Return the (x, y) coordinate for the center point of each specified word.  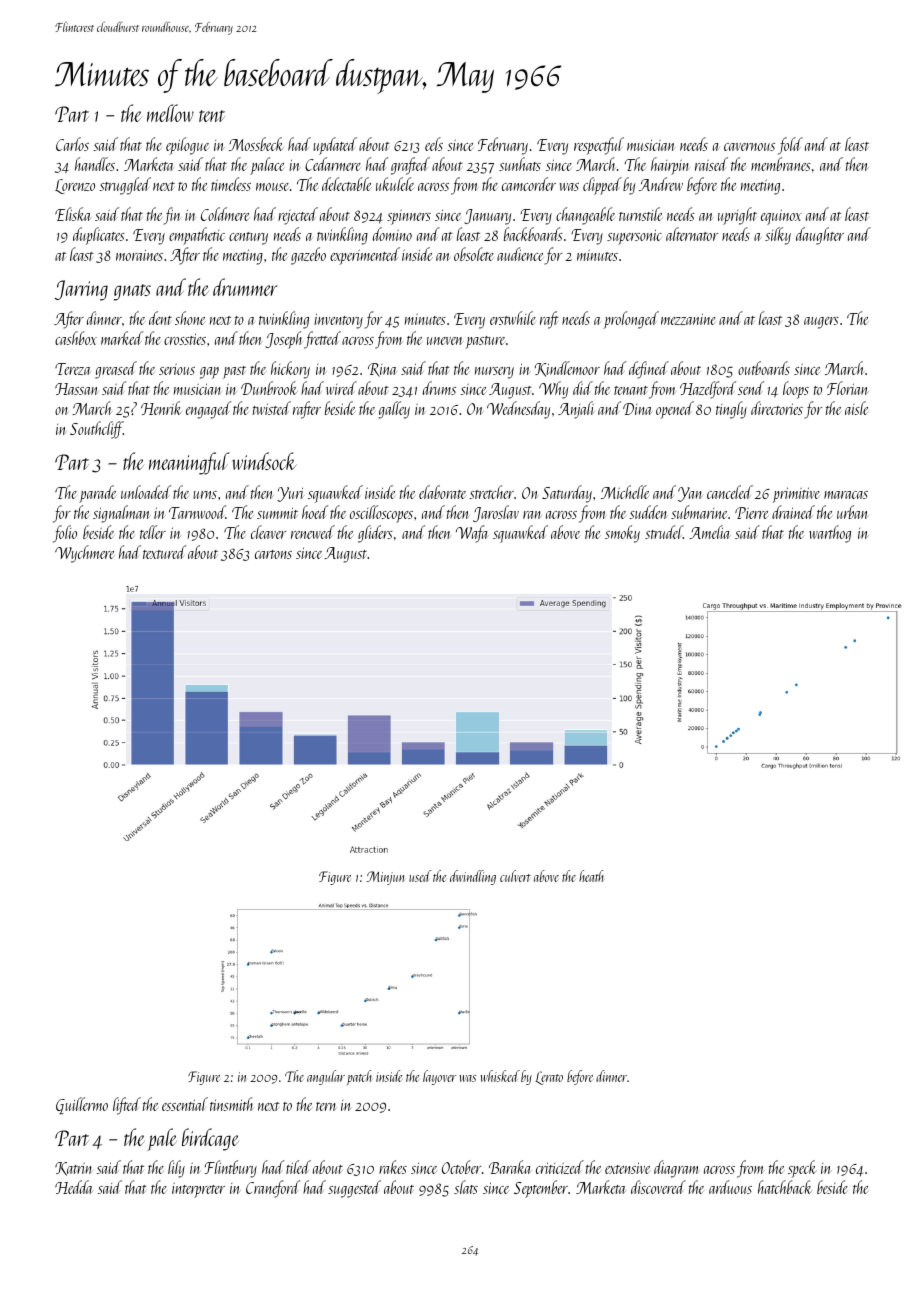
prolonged (631, 320)
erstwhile (513, 318)
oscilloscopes (381, 514)
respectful (599, 146)
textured (164, 552)
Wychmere (85, 554)
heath (591, 876)
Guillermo (82, 1105)
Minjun (386, 878)
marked (122, 338)
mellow (170, 113)
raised (711, 164)
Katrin (73, 1169)
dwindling (473, 877)
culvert (515, 876)
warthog (830, 534)
